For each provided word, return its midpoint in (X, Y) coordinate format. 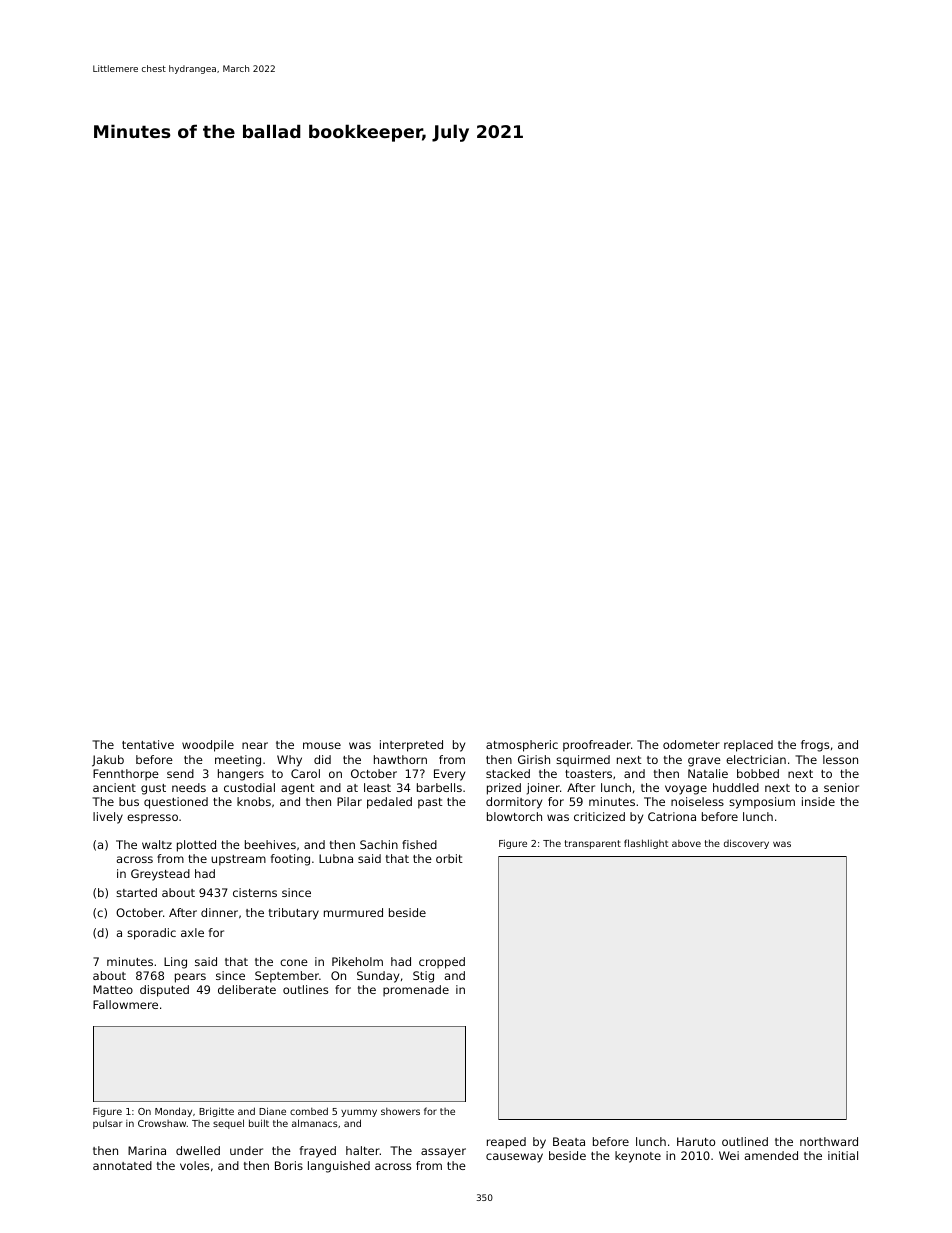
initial (843, 1155)
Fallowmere (125, 1004)
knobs (254, 801)
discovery (746, 844)
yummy (359, 1113)
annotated (122, 1165)
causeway (514, 1158)
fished (419, 844)
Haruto (696, 1141)
